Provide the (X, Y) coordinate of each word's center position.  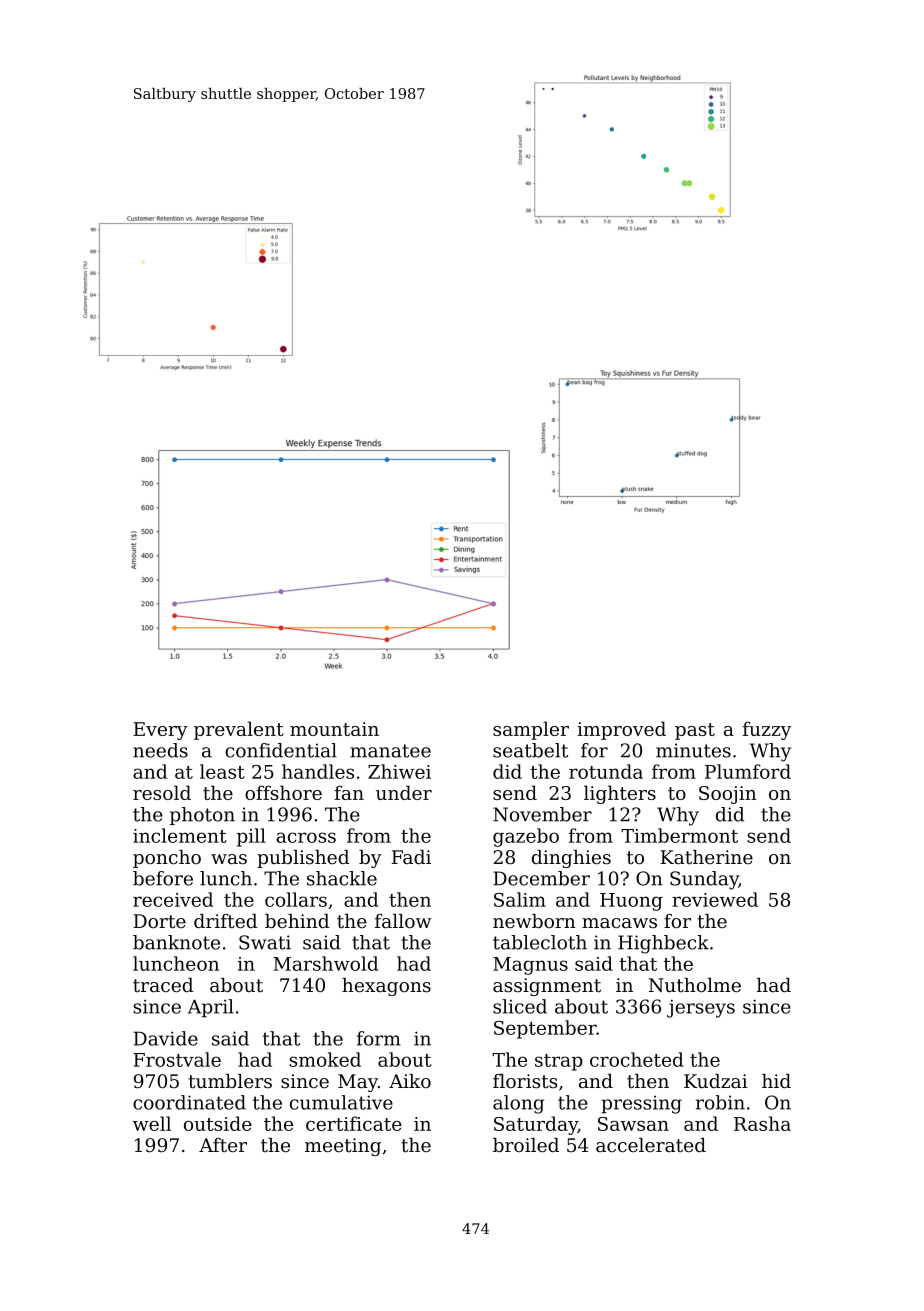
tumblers (230, 1081)
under (404, 792)
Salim (520, 899)
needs (160, 750)
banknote (176, 942)
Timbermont (679, 835)
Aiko (410, 1081)
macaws (619, 923)
